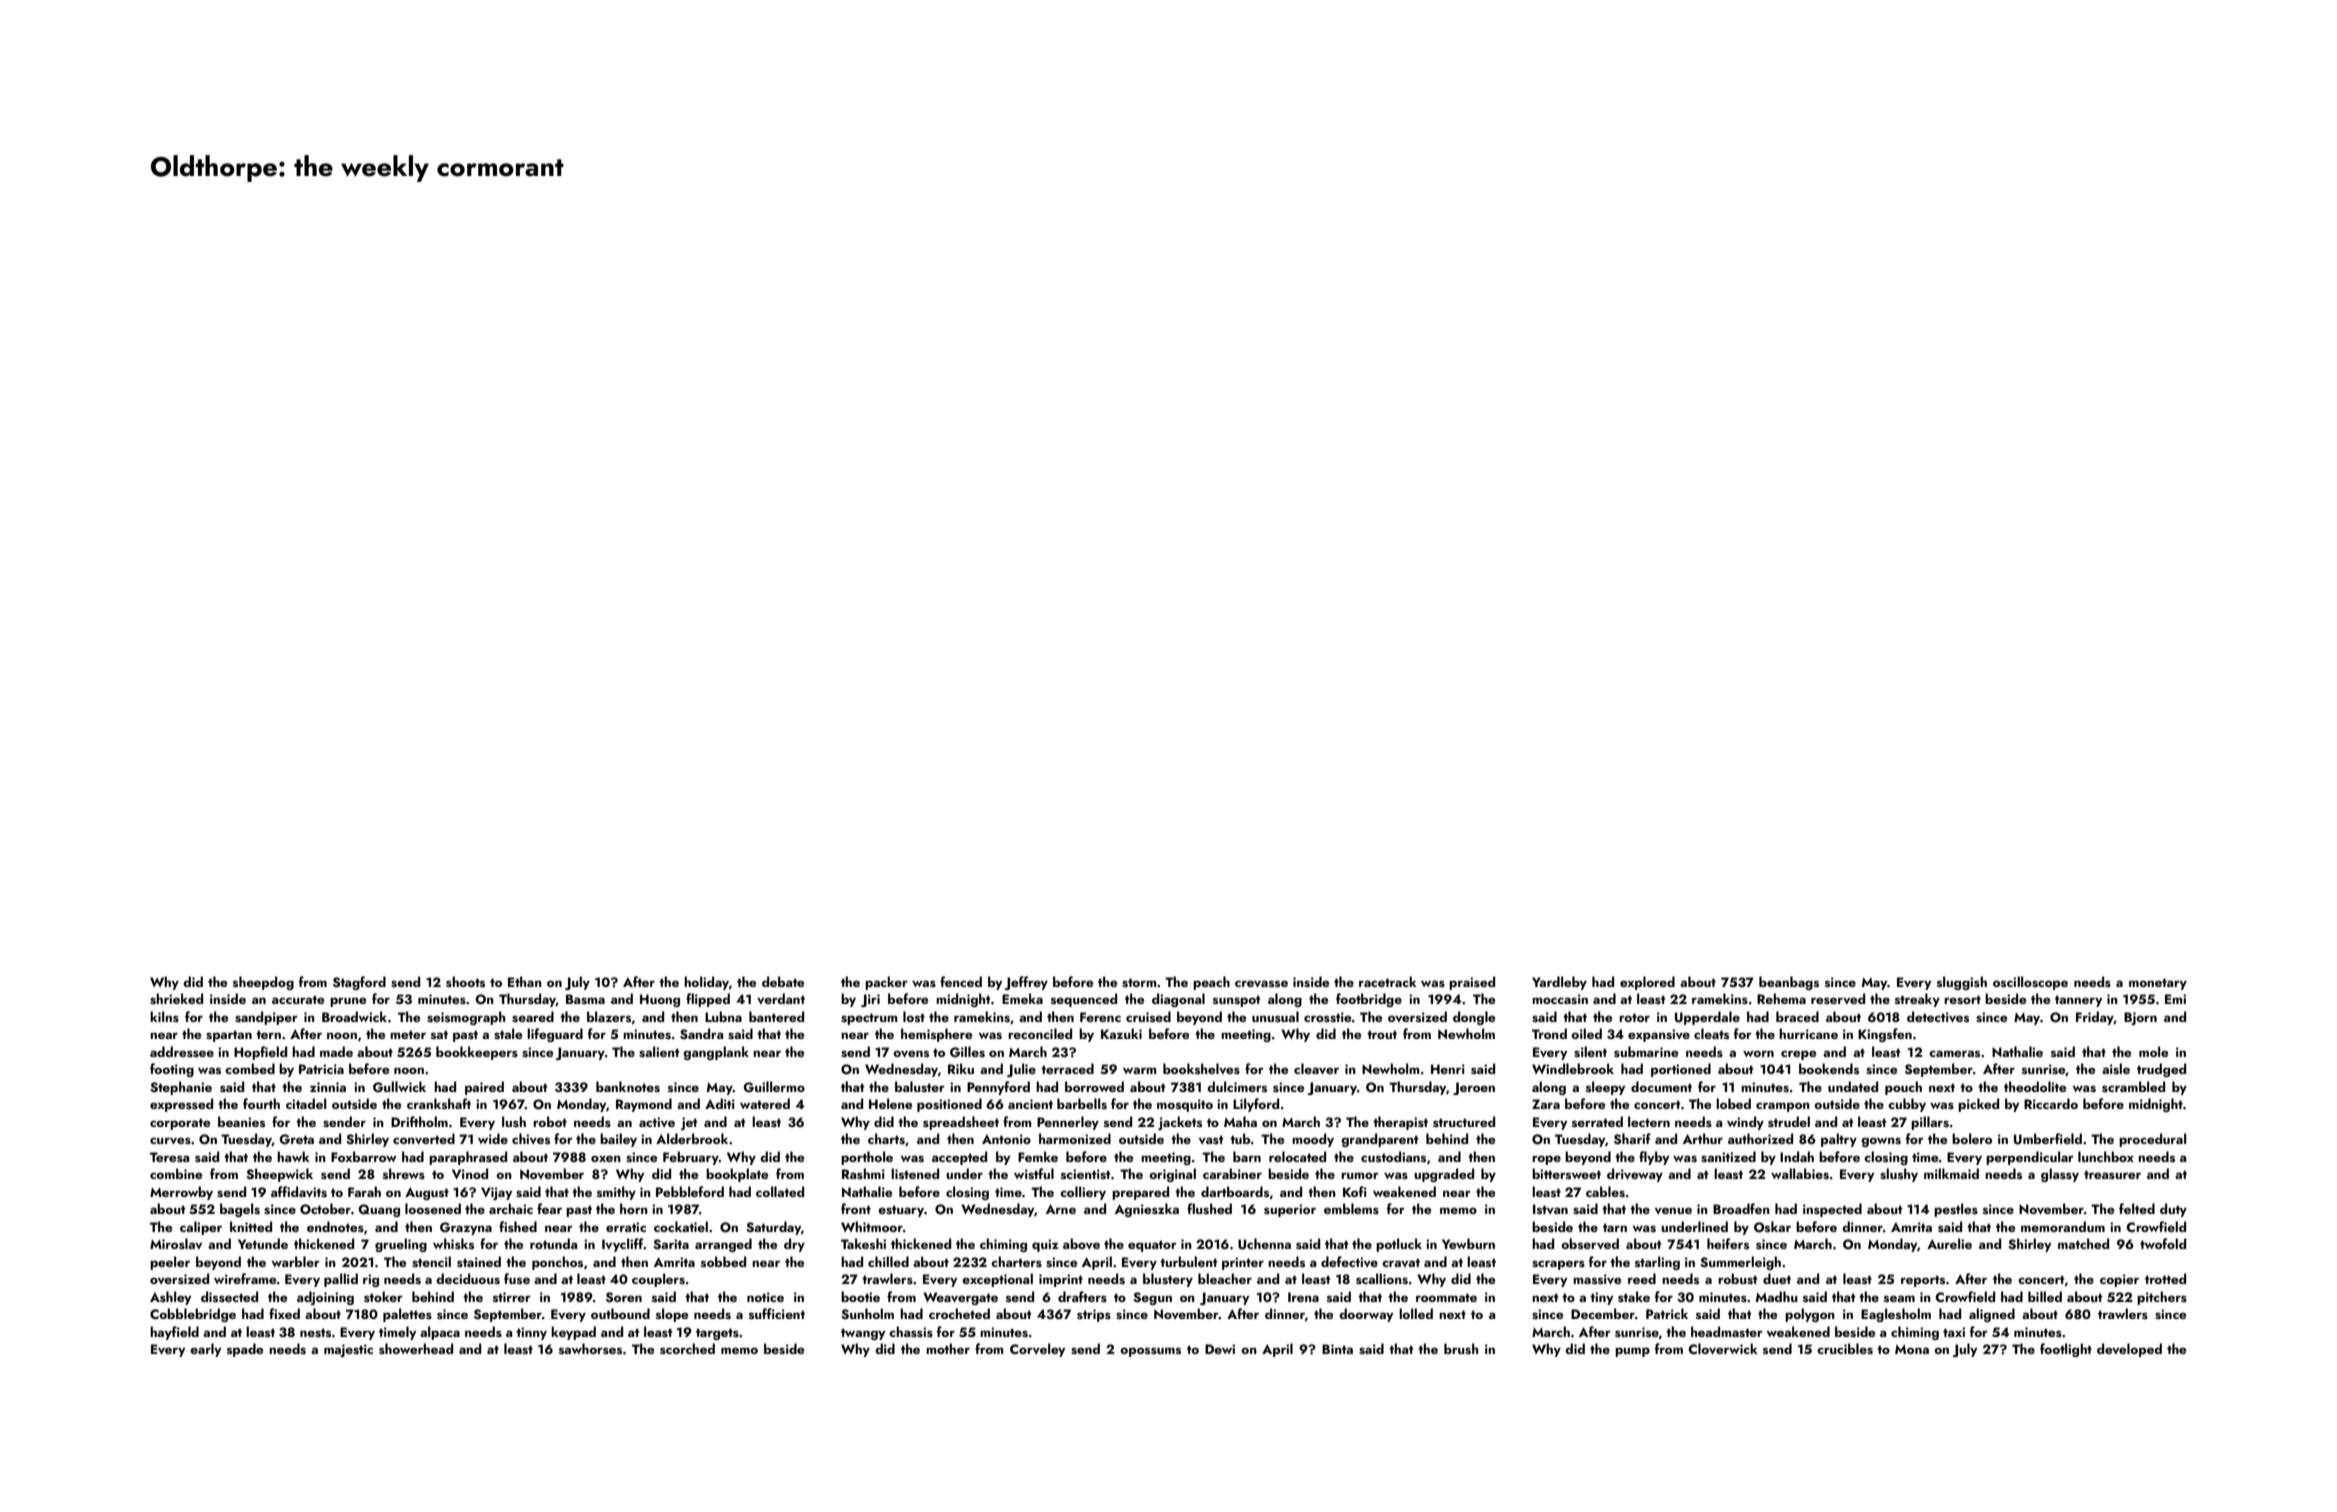 The width and height of the image is (2337, 1512). What do you see at coordinates (1829, 1068) in the image?
I see `bookends` at bounding box center [1829, 1068].
